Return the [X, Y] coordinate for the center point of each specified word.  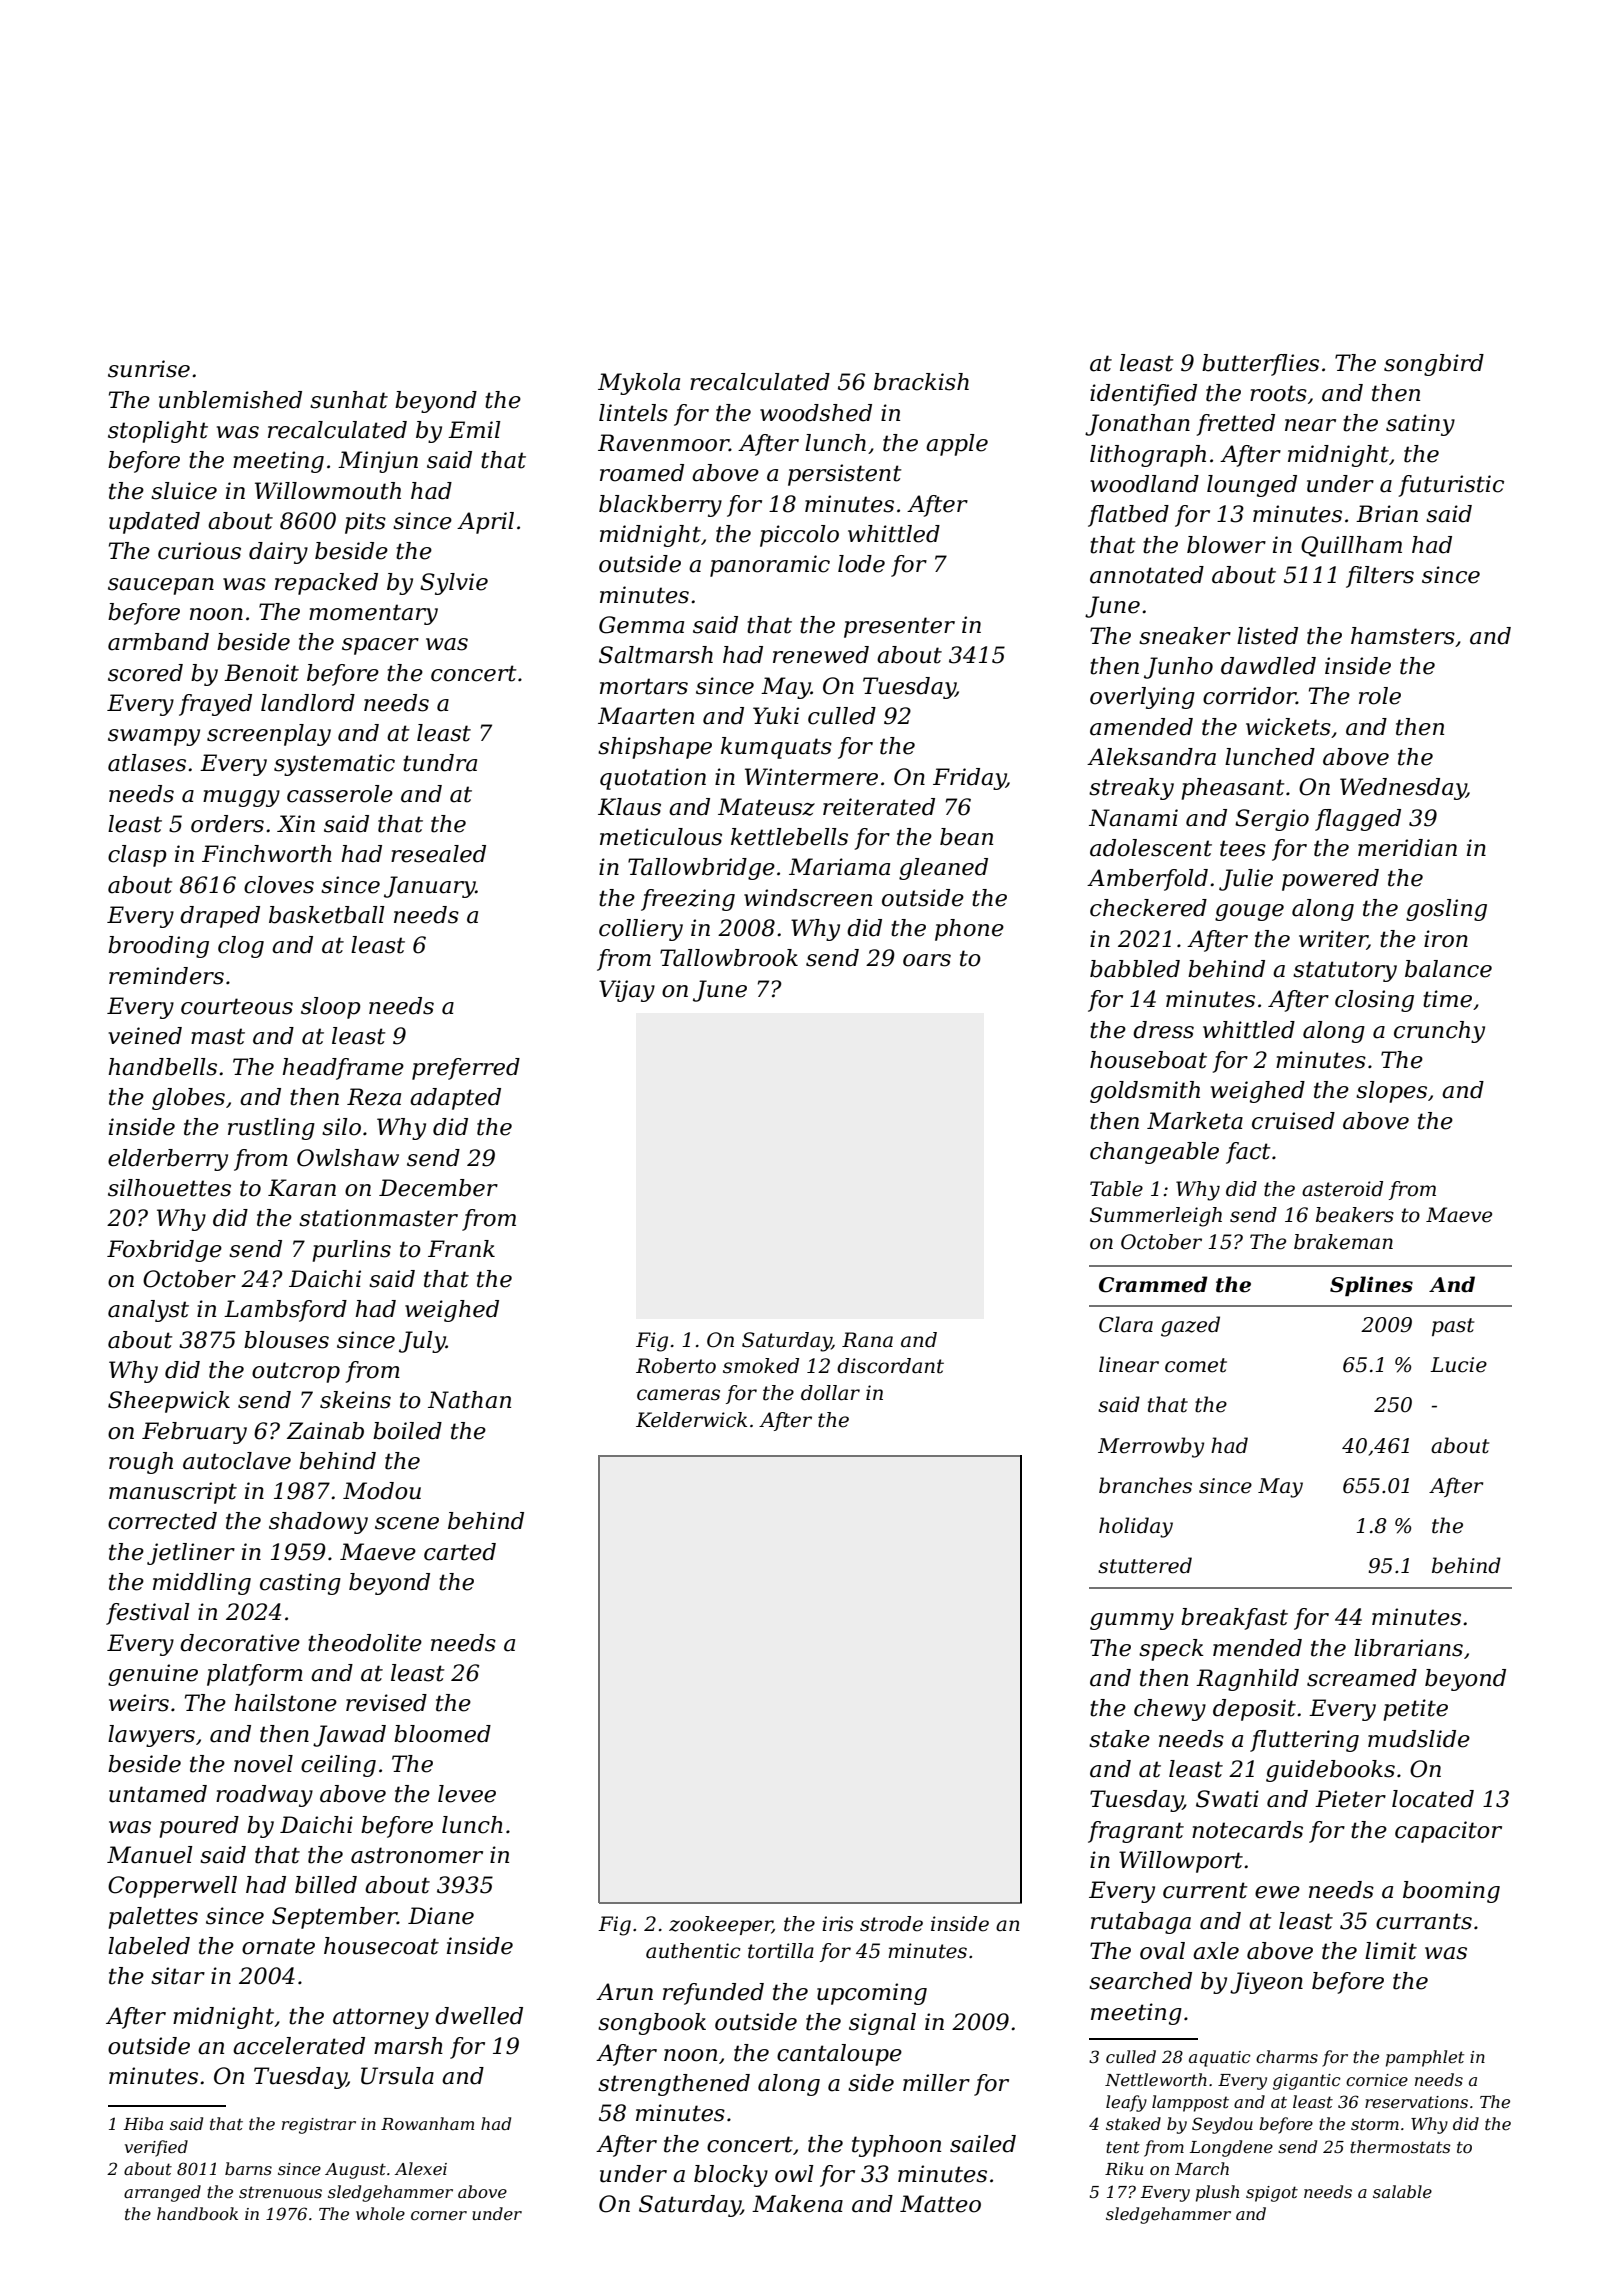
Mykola [639, 384]
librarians [1408, 1648]
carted [460, 1552]
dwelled [479, 2016]
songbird [1434, 365]
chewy [1170, 1710]
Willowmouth [328, 491]
